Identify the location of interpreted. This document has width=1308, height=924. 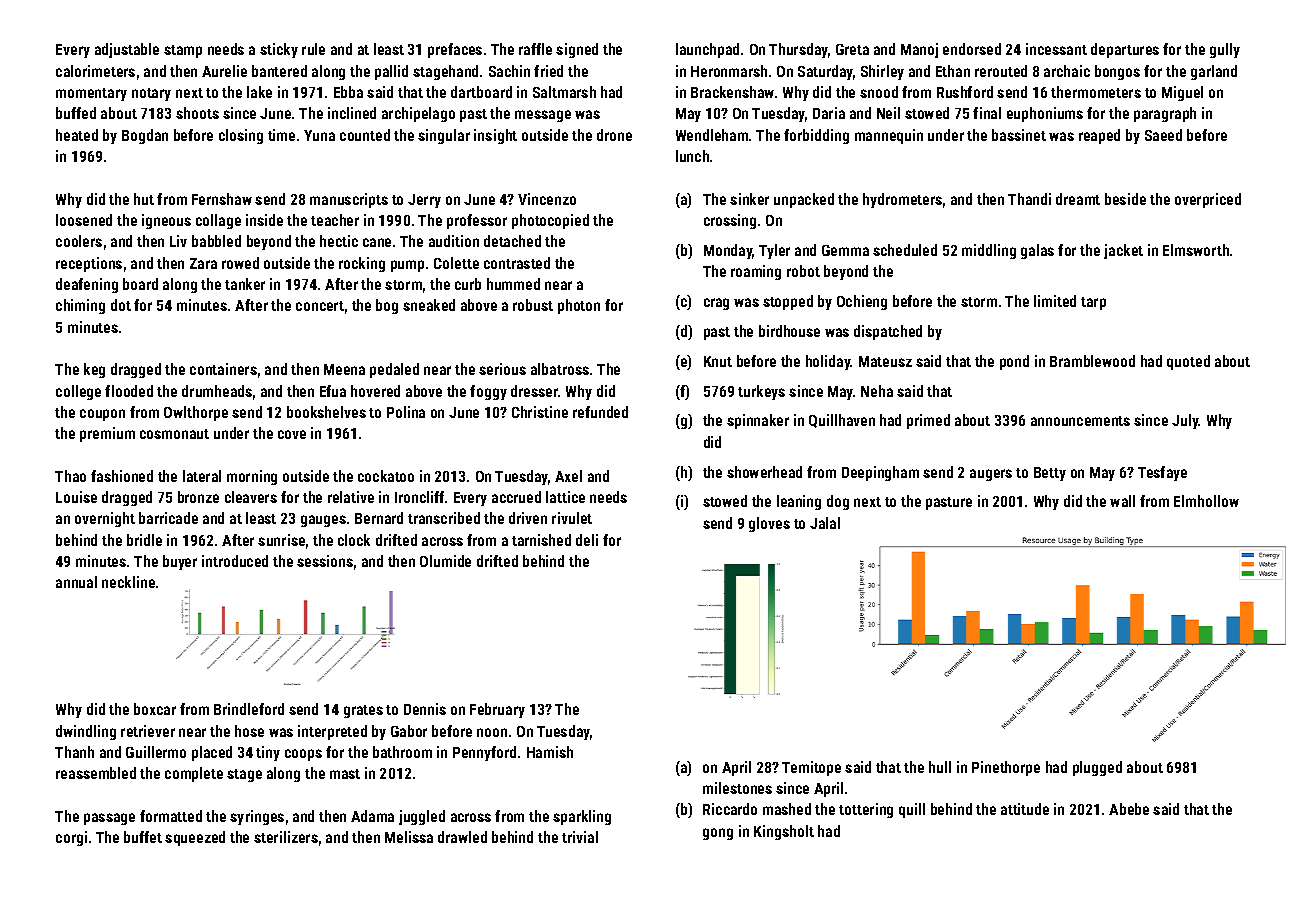
(332, 732).
